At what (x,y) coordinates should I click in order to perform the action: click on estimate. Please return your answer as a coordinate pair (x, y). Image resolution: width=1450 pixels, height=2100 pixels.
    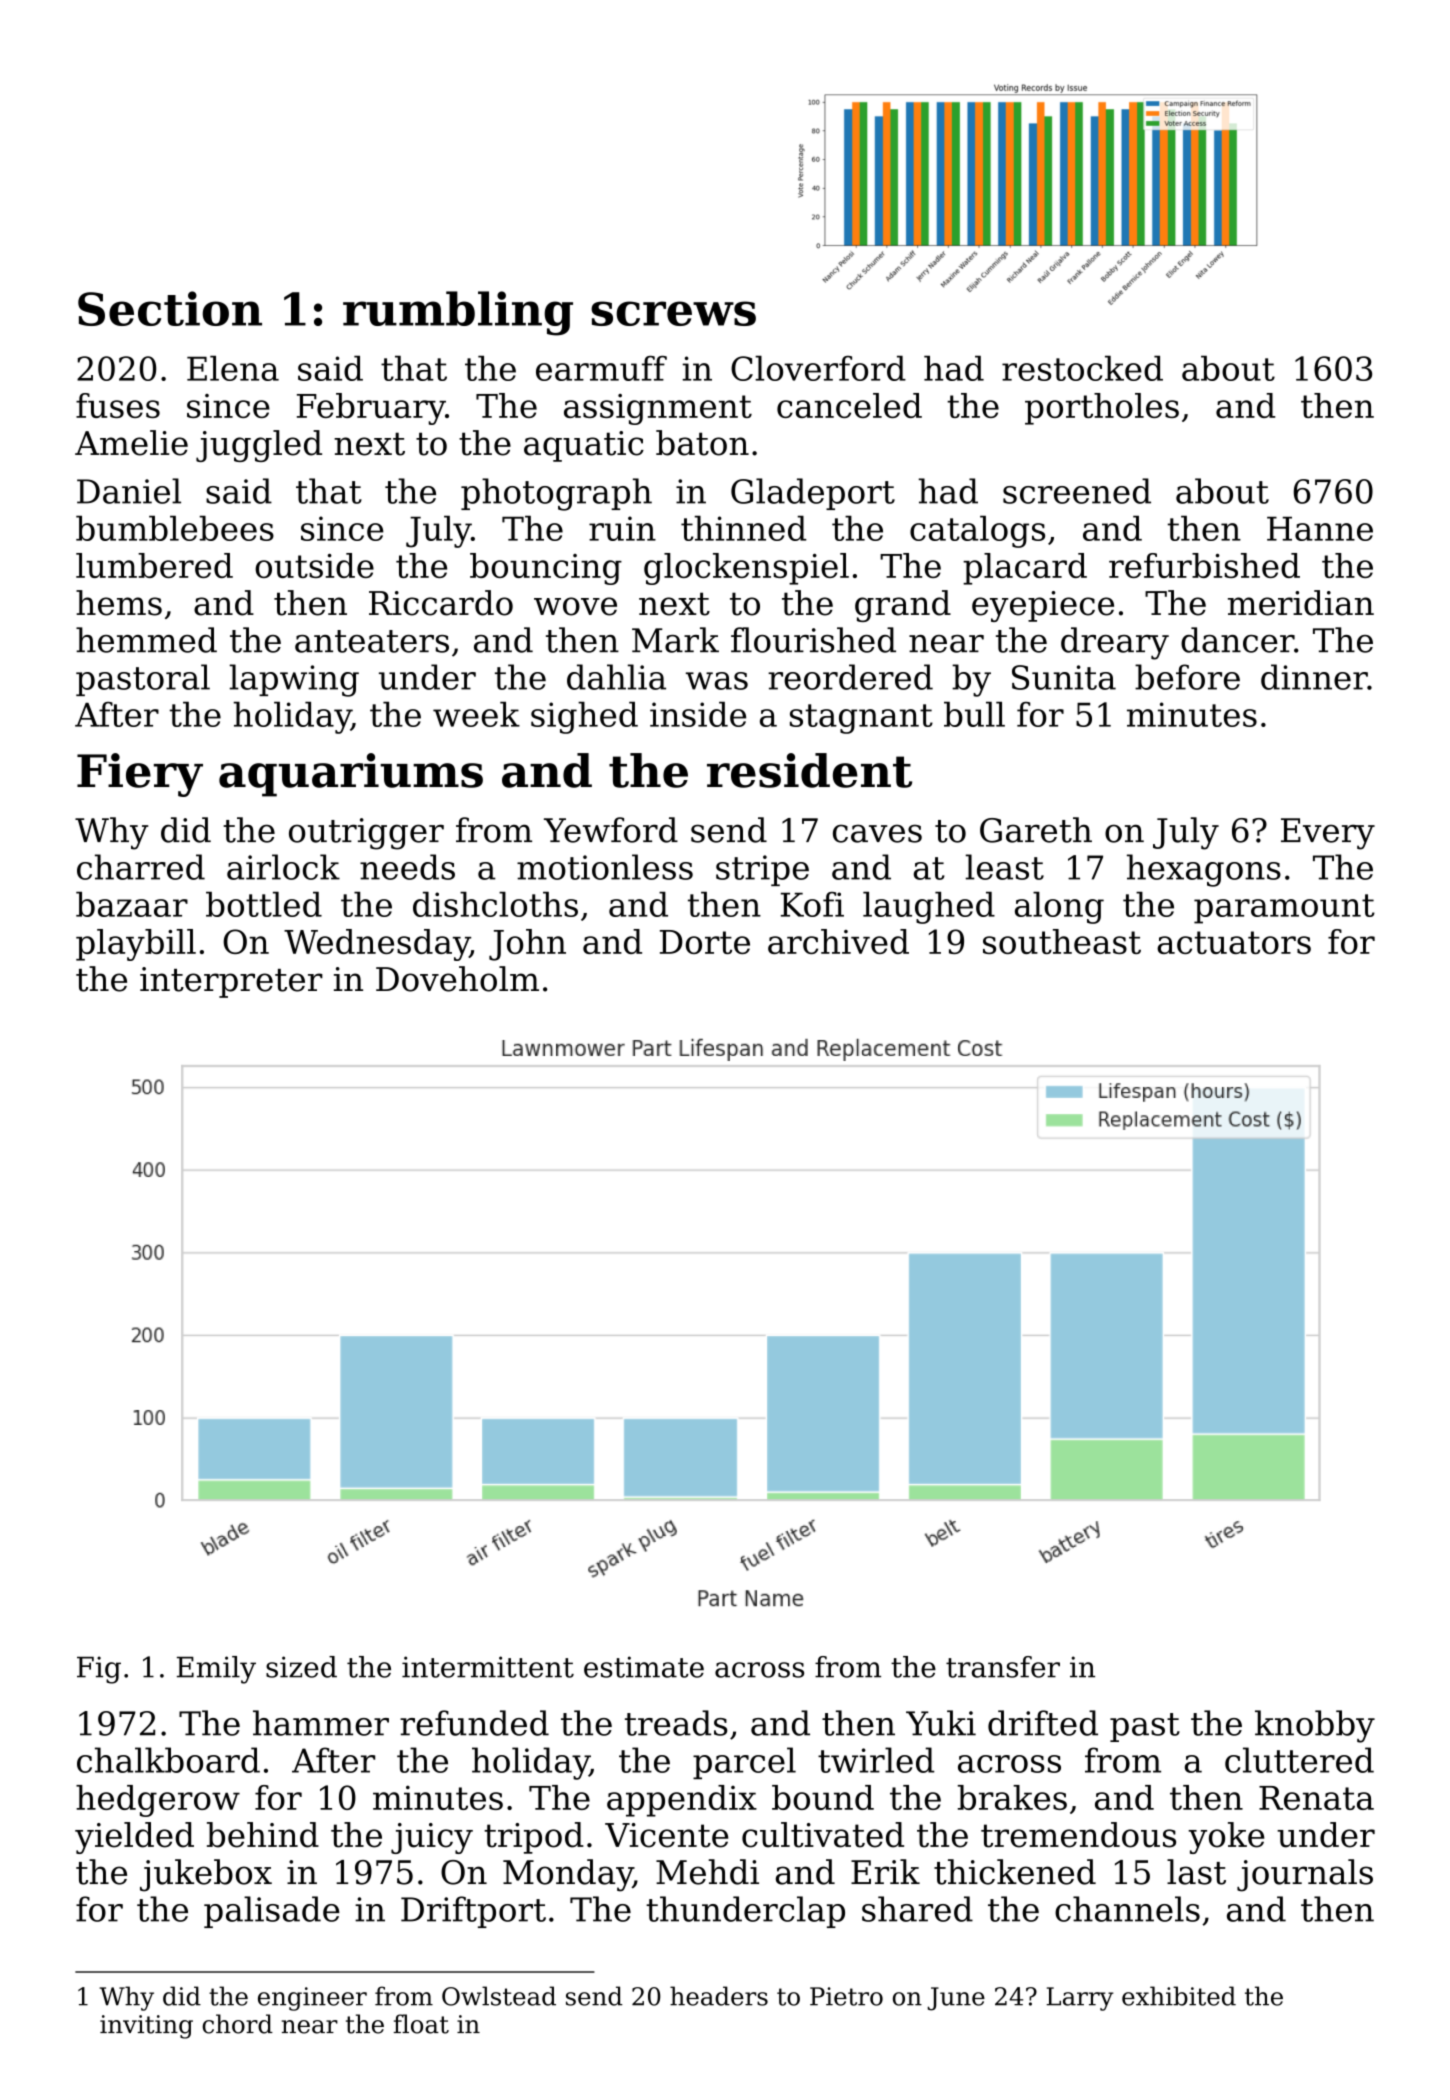
    Looking at the image, I should click on (644, 1667).
